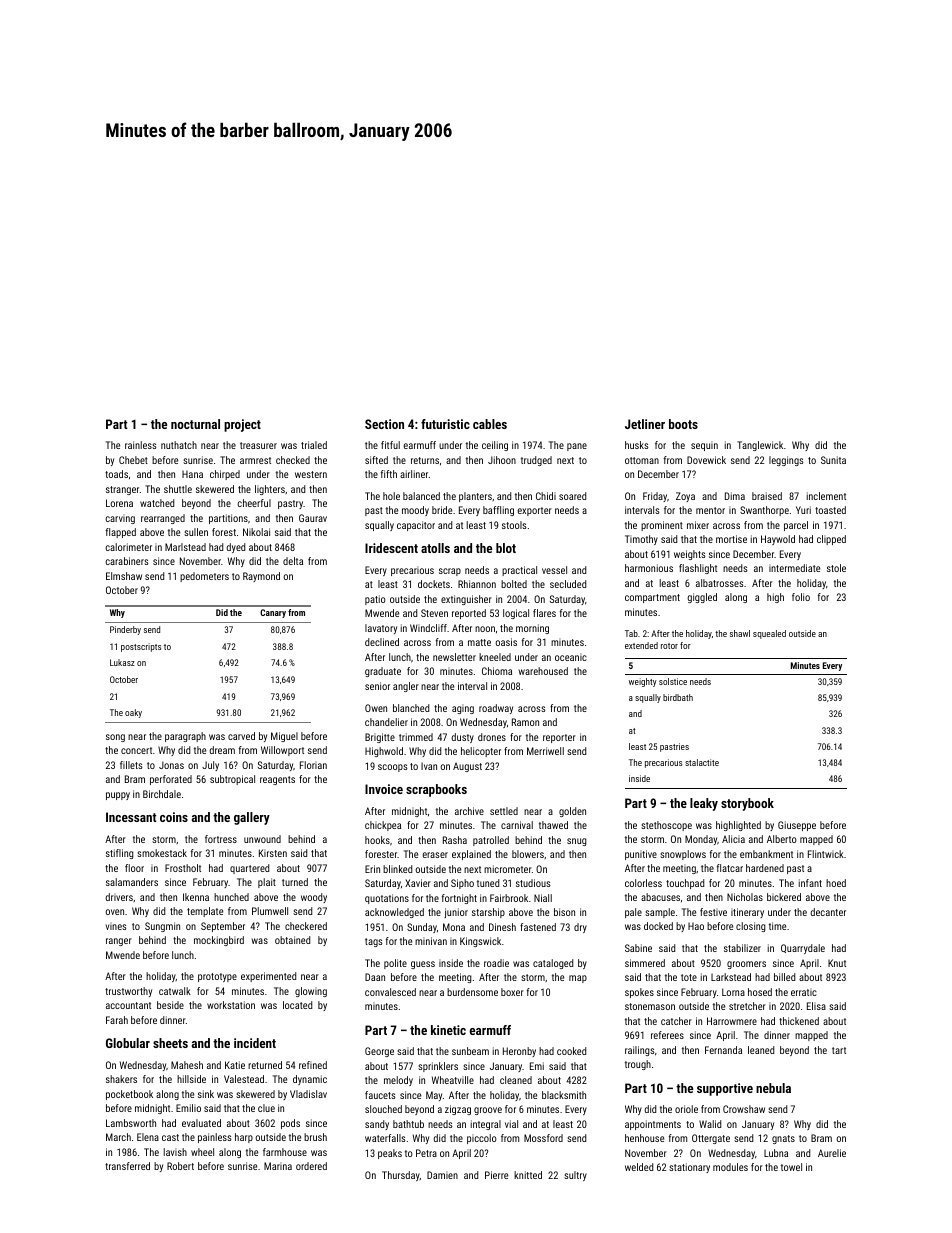 This screenshot has height=1233, width=952. I want to click on pedometers, so click(204, 577).
